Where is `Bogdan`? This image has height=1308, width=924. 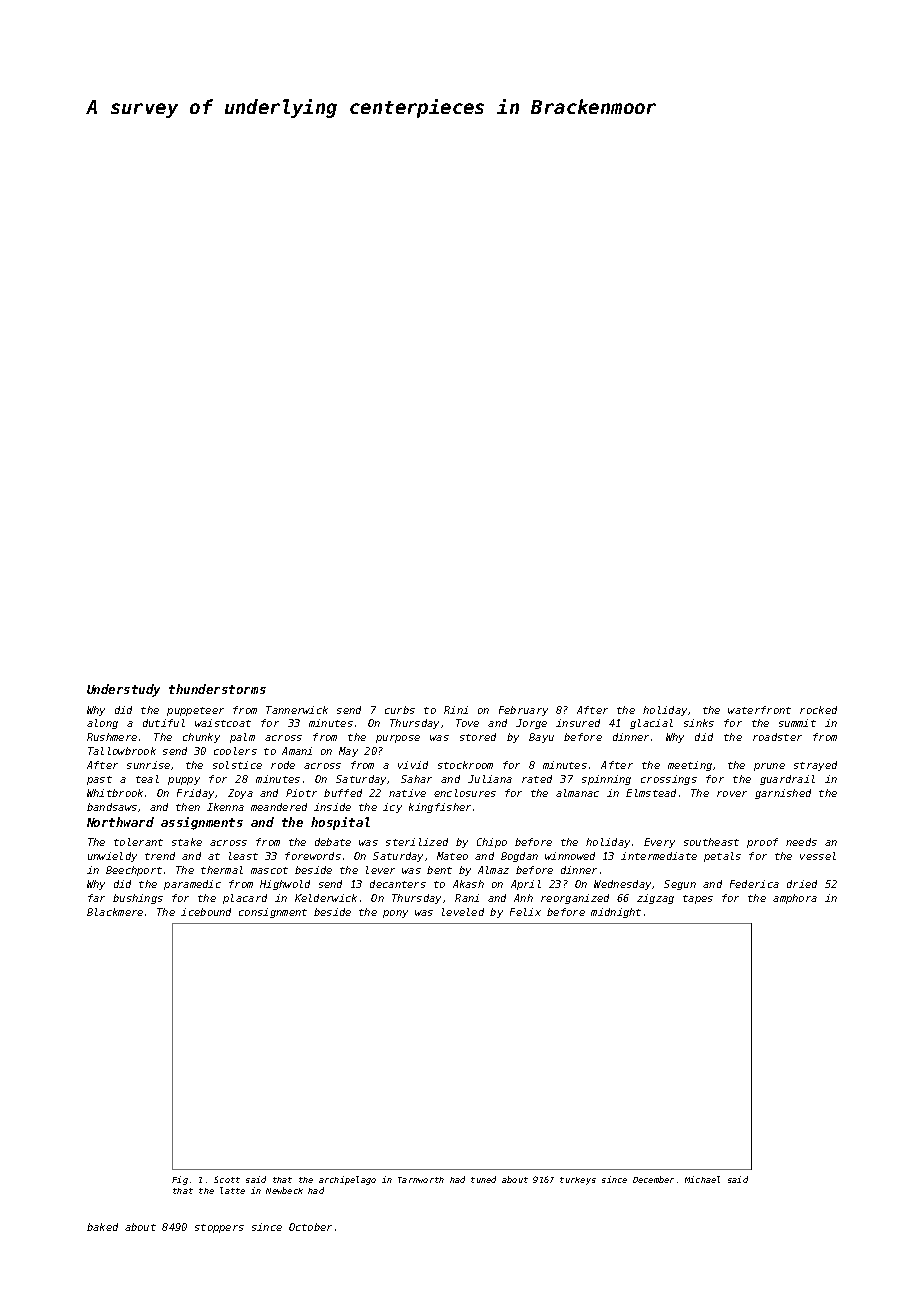 Bogdan is located at coordinates (519, 857).
